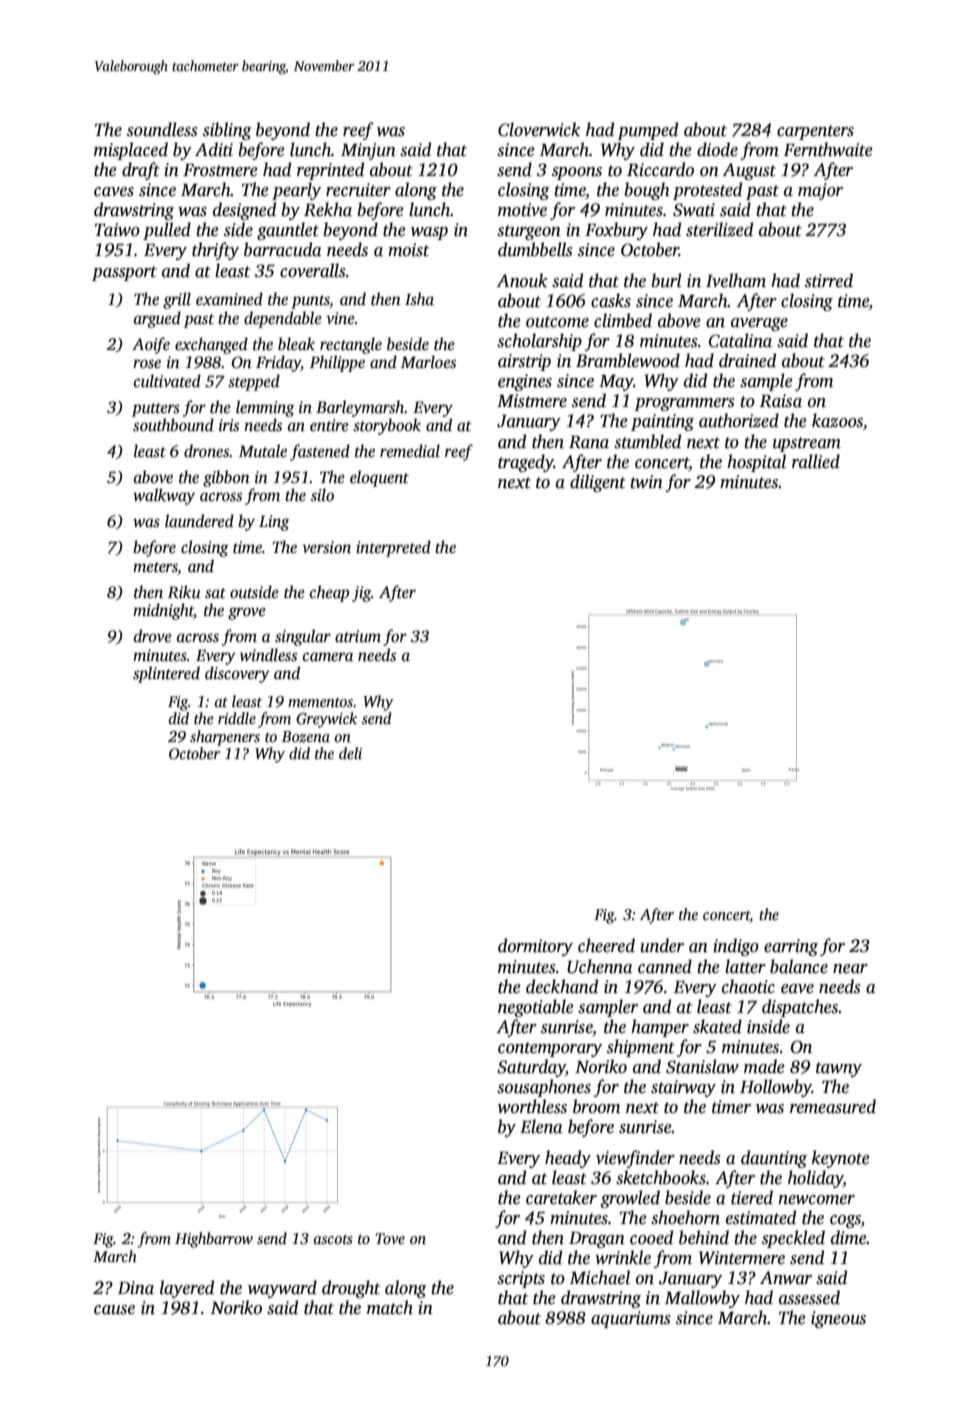 Image resolution: width=970 pixels, height=1405 pixels. Describe the element at coordinates (368, 151) in the screenshot. I see `Minjun` at that location.
